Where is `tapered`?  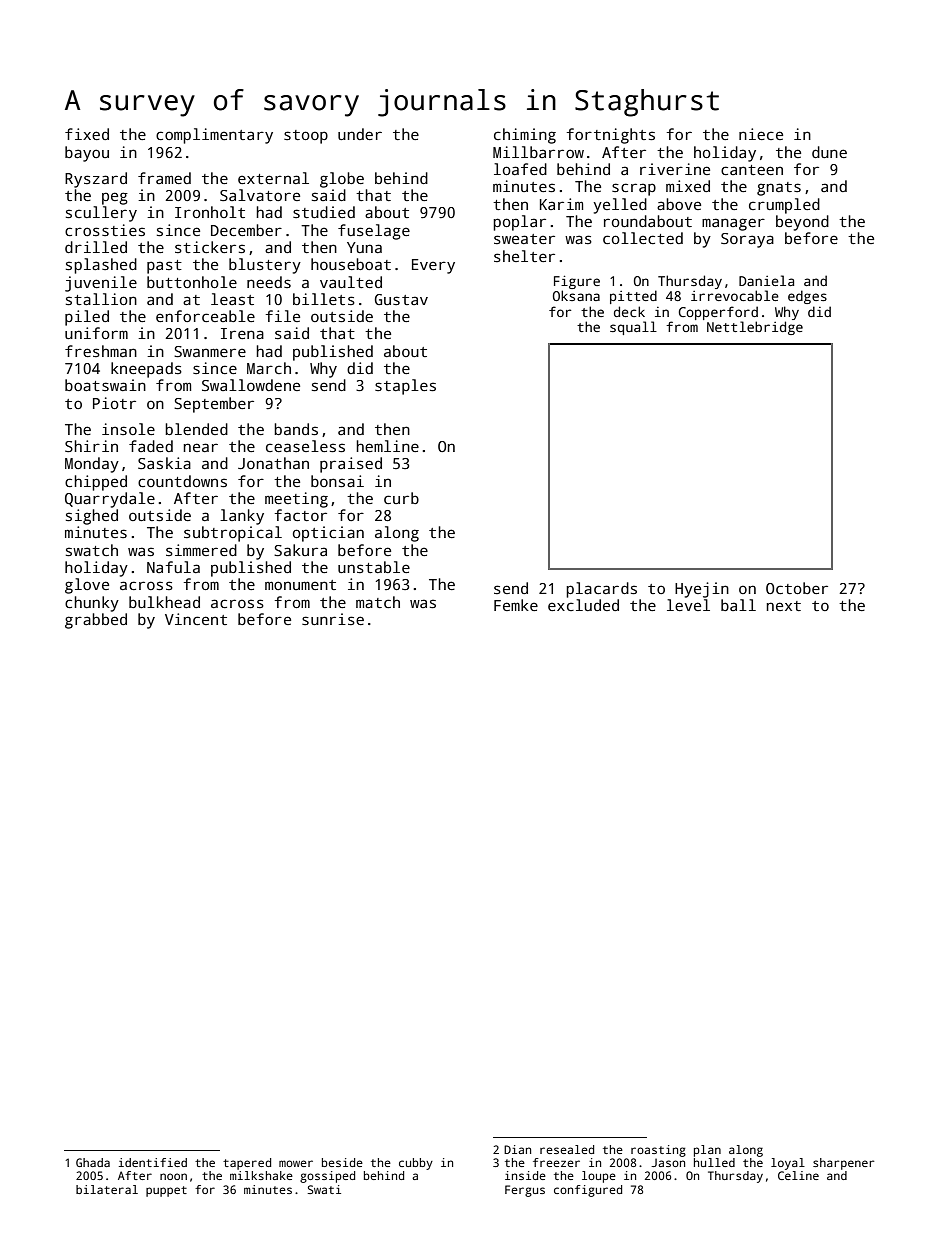
tapered is located at coordinates (247, 1164).
